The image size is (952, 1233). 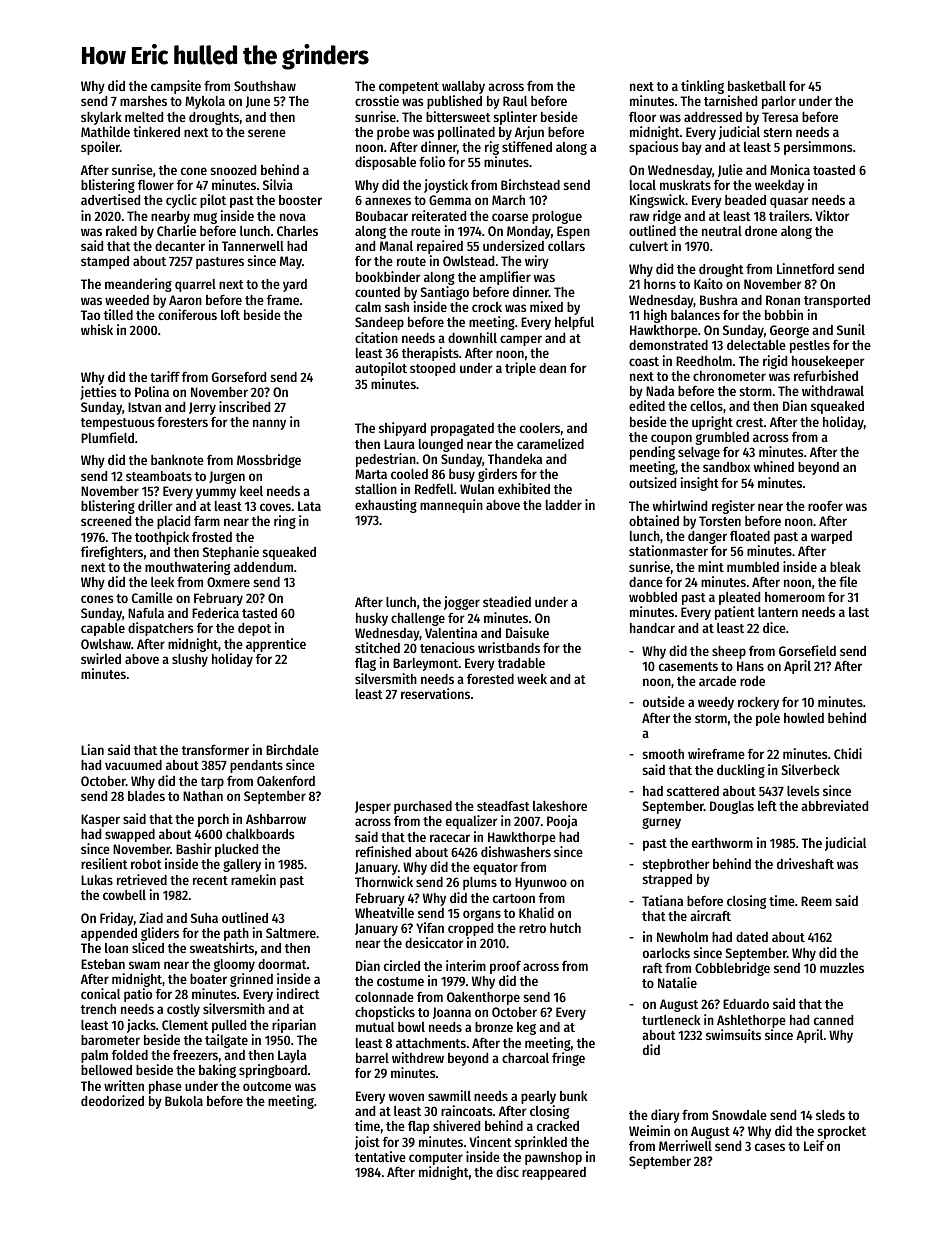 What do you see at coordinates (574, 323) in the image?
I see `helpful` at bounding box center [574, 323].
